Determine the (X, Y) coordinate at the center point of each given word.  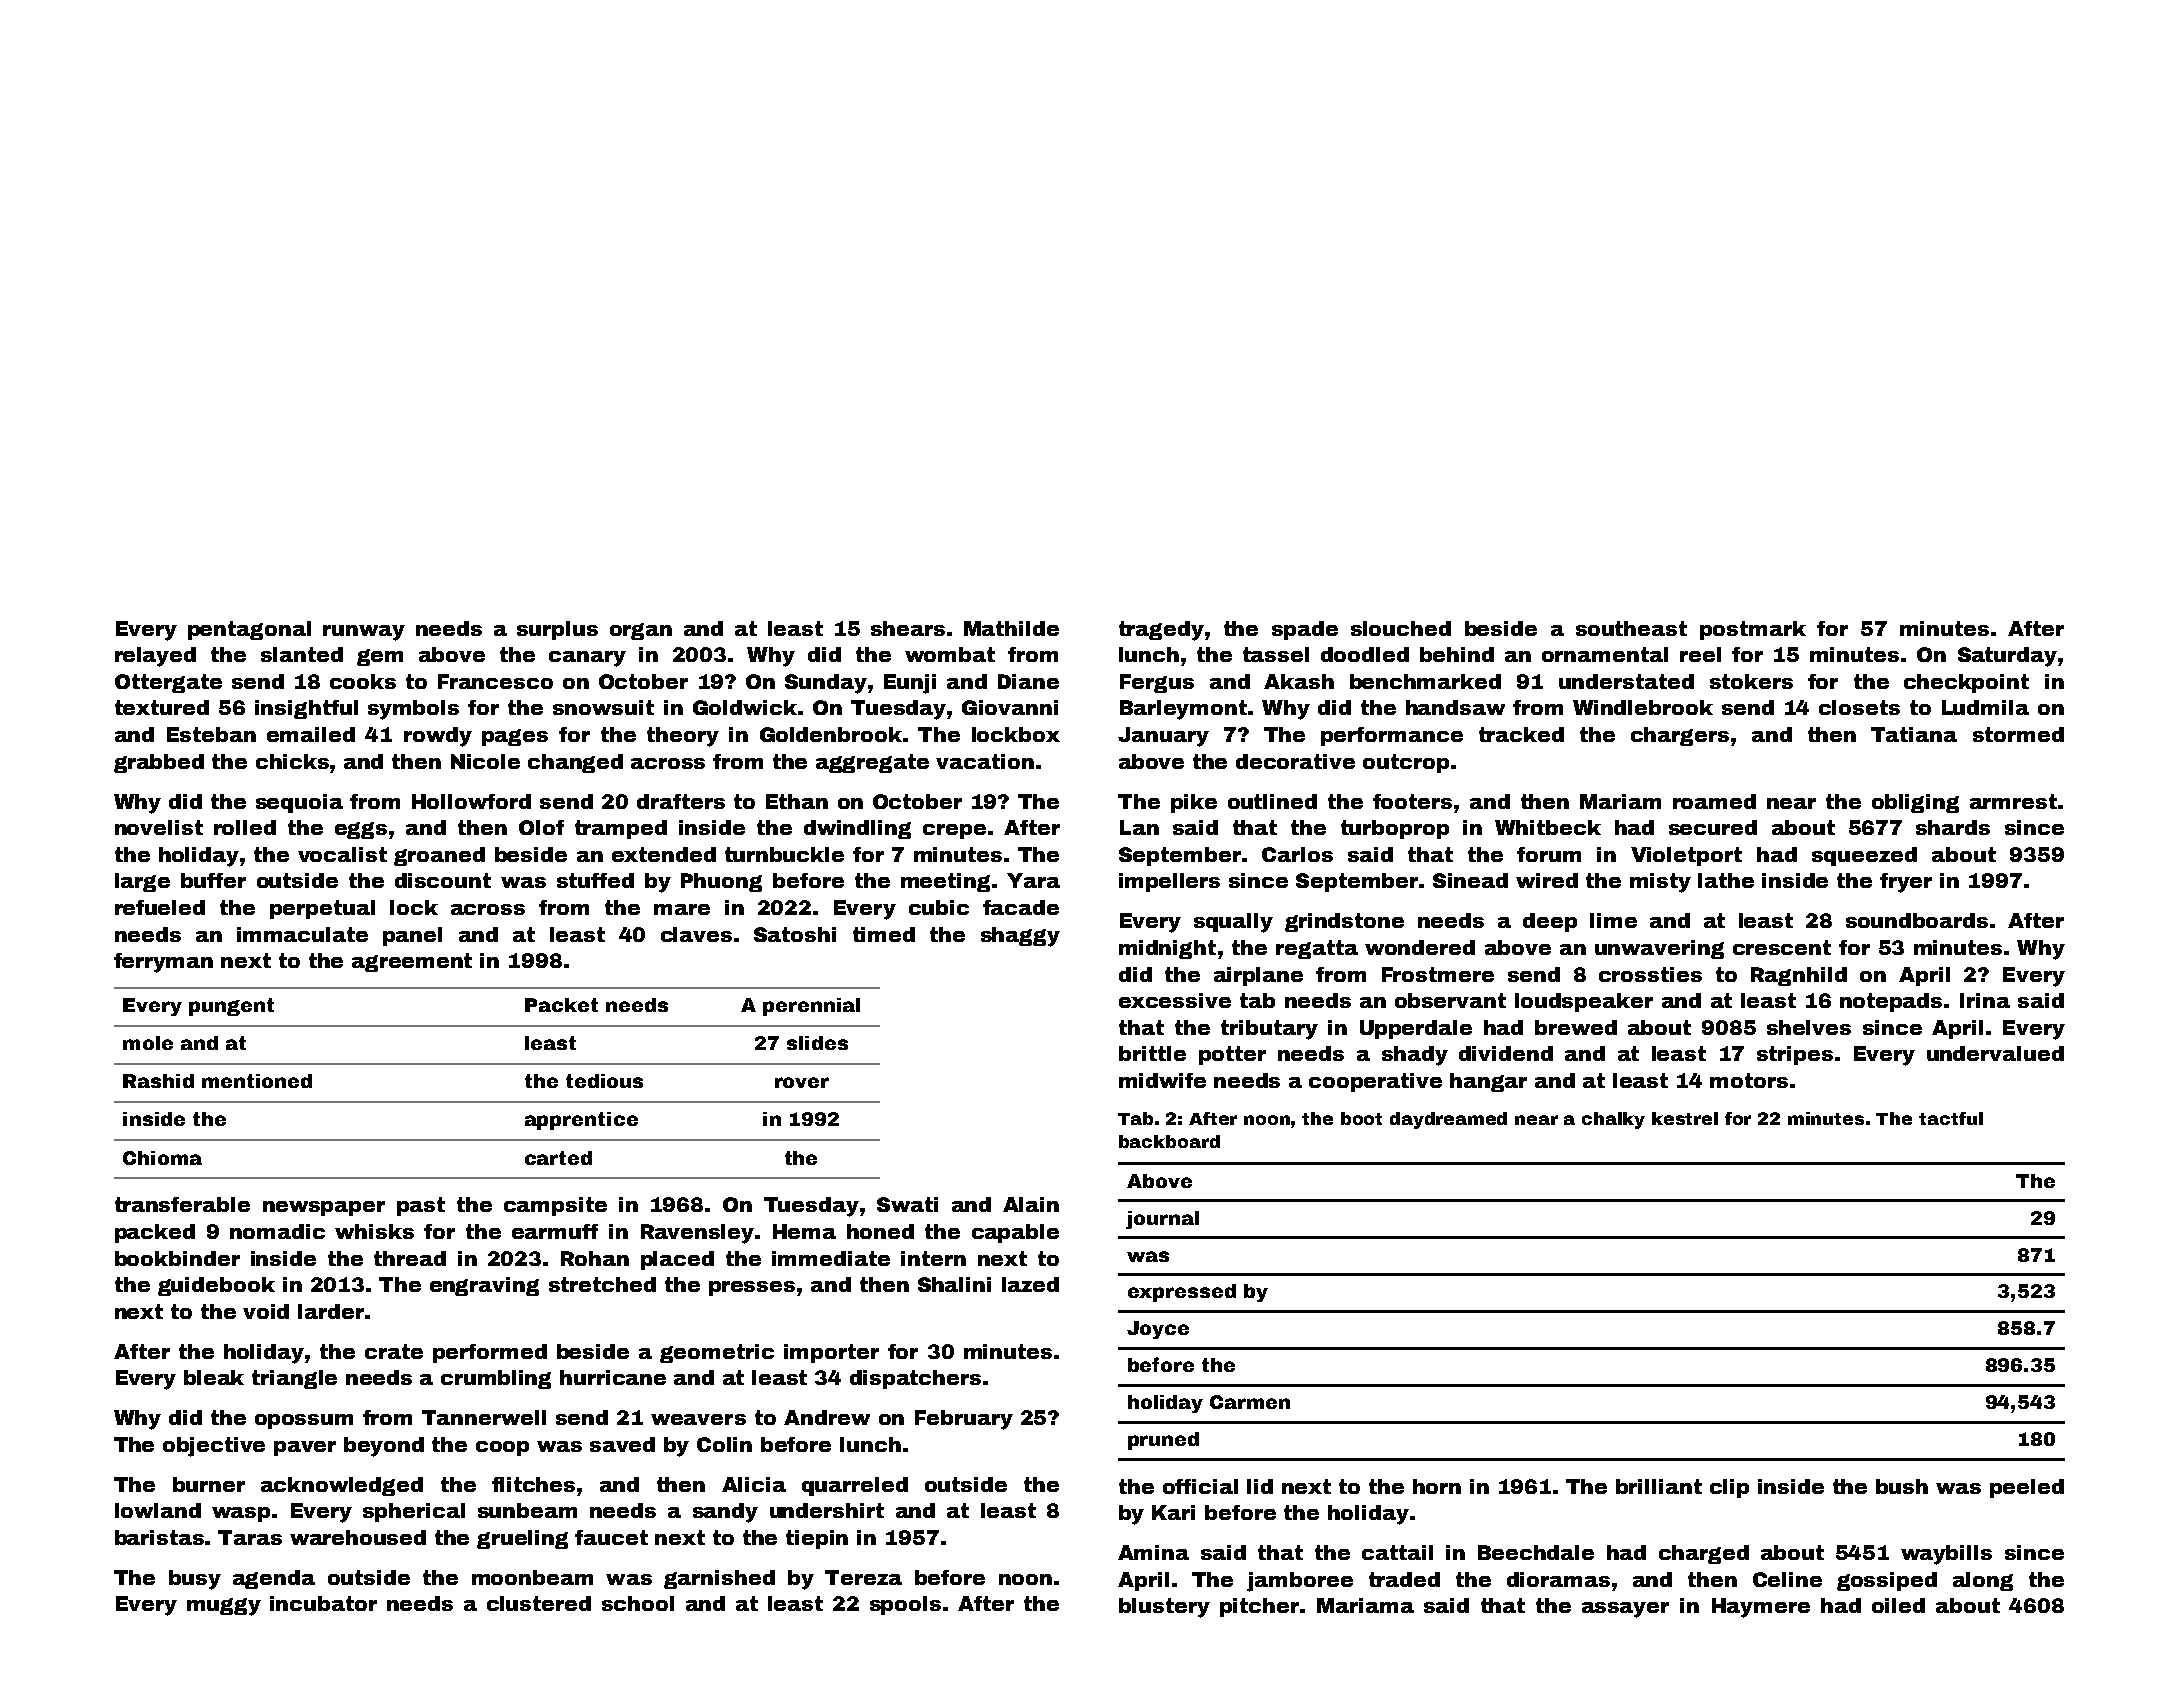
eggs (361, 830)
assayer (1625, 1610)
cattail (1397, 1552)
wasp (241, 1514)
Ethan (797, 801)
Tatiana (1914, 734)
